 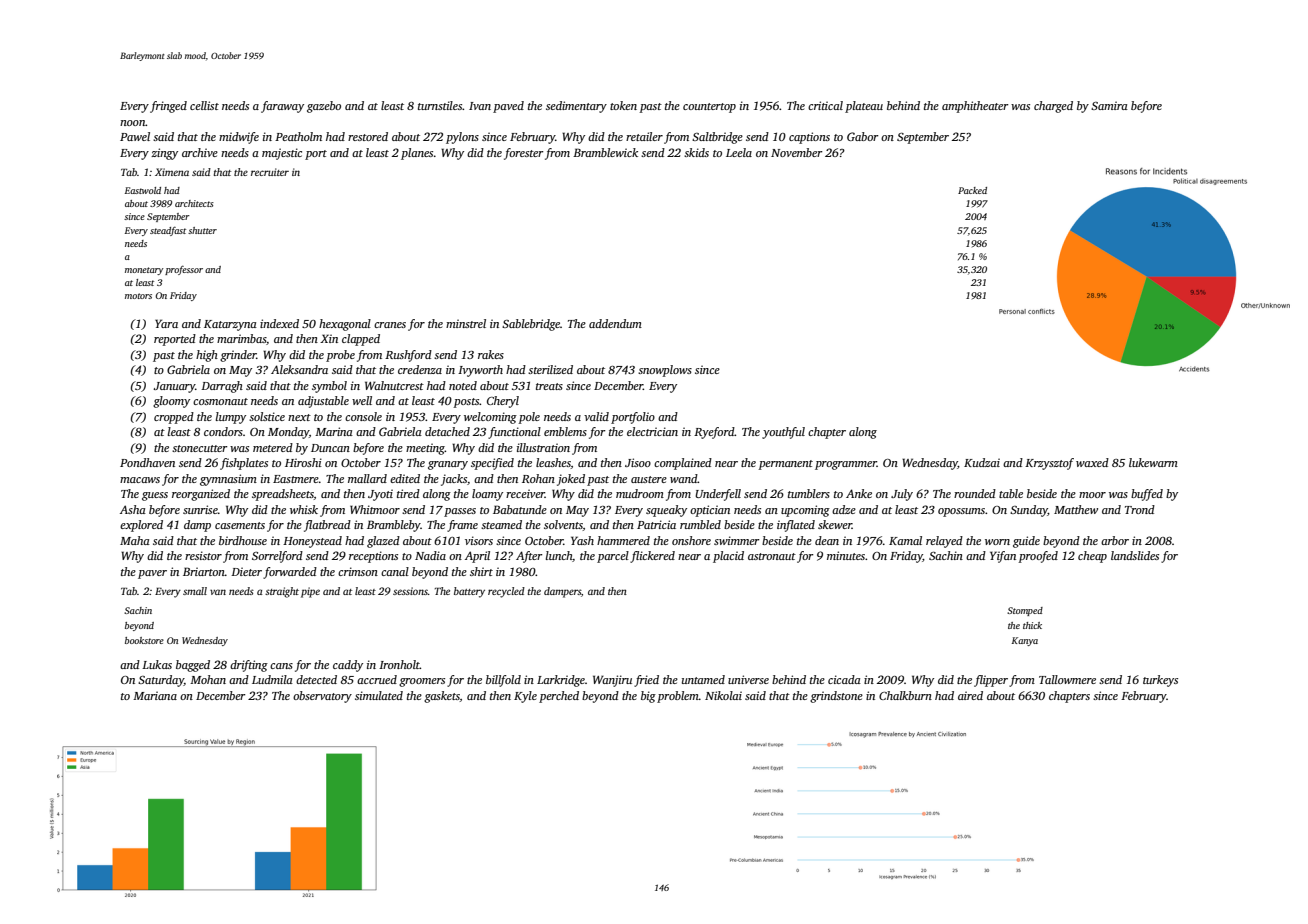 What do you see at coordinates (809, 138) in the screenshot?
I see `captions` at bounding box center [809, 138].
